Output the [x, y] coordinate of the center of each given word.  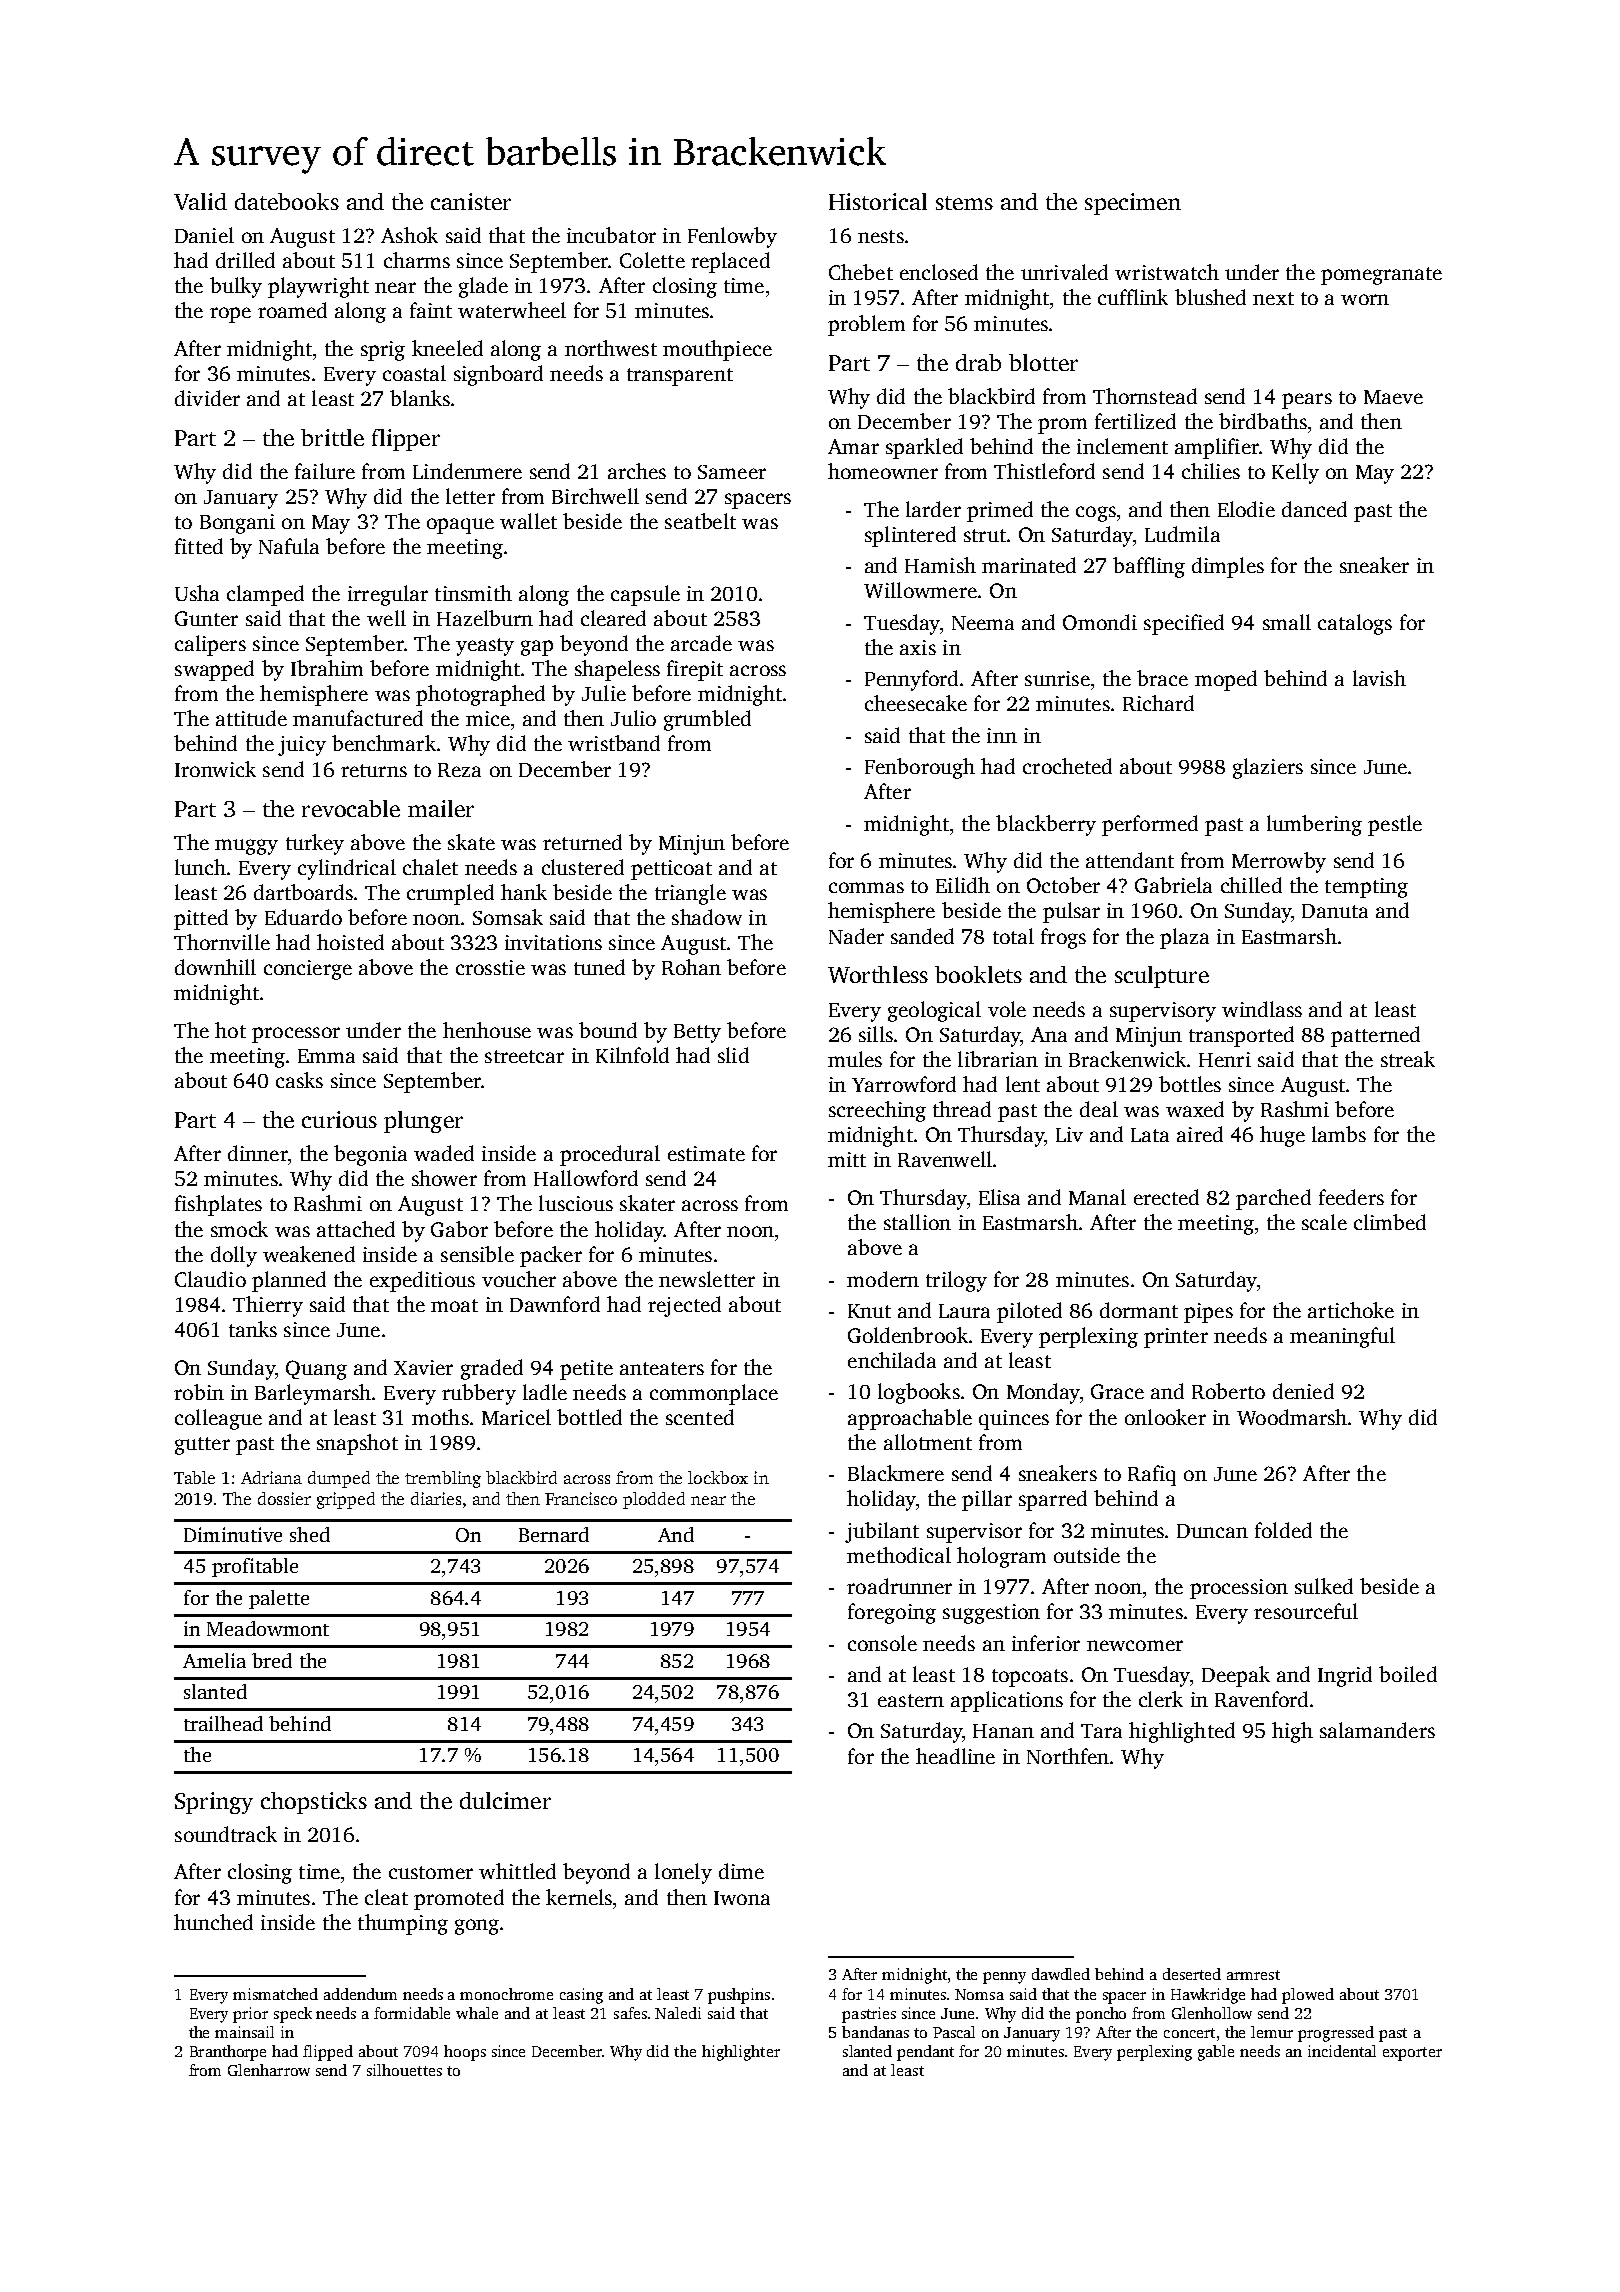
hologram [1001, 1557]
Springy [214, 1803]
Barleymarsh [313, 1394]
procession [1239, 1589]
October [1063, 885]
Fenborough [920, 768]
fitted [199, 546]
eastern [911, 1700]
